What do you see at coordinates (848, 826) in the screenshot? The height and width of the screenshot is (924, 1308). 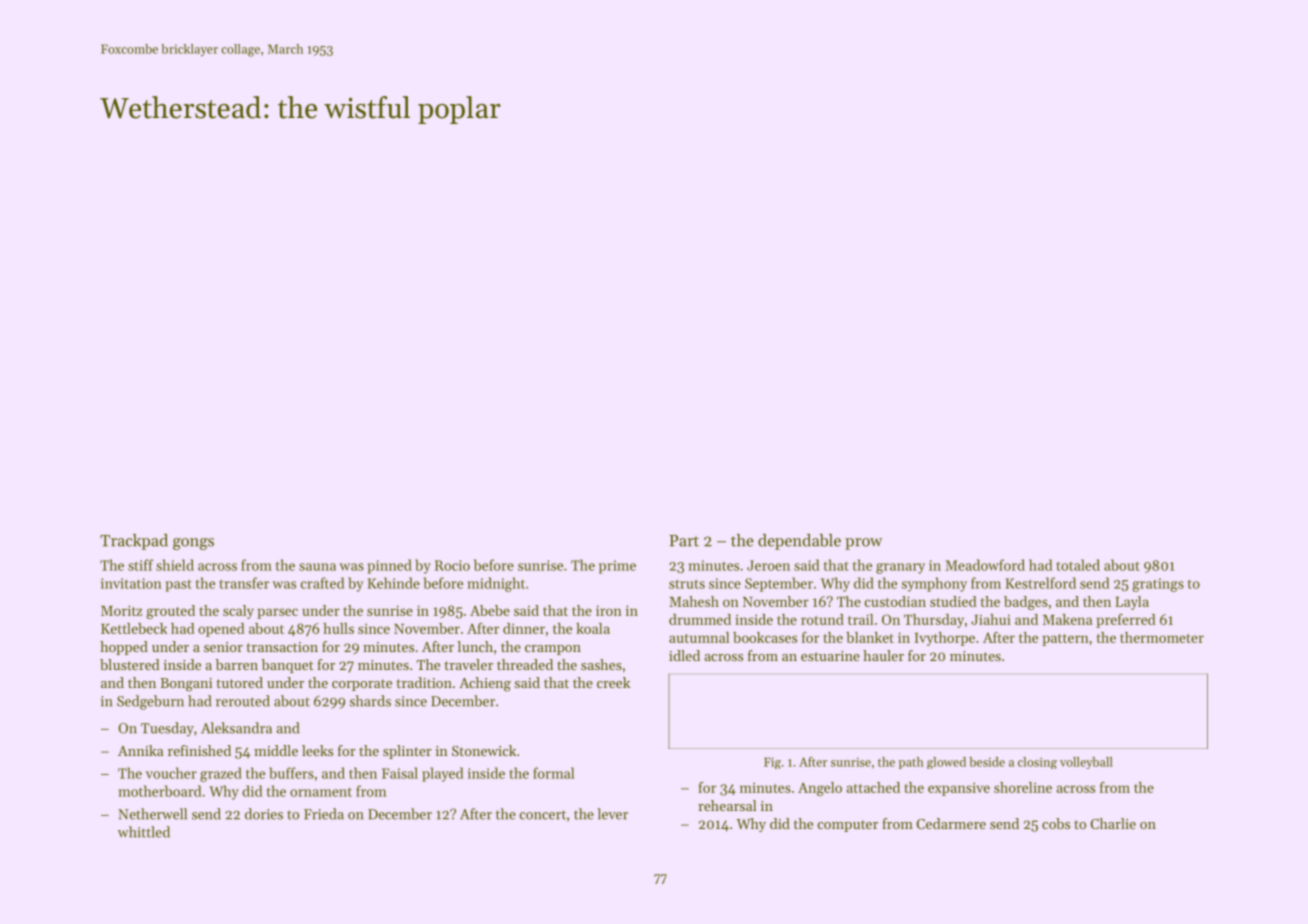 I see `computer` at bounding box center [848, 826].
